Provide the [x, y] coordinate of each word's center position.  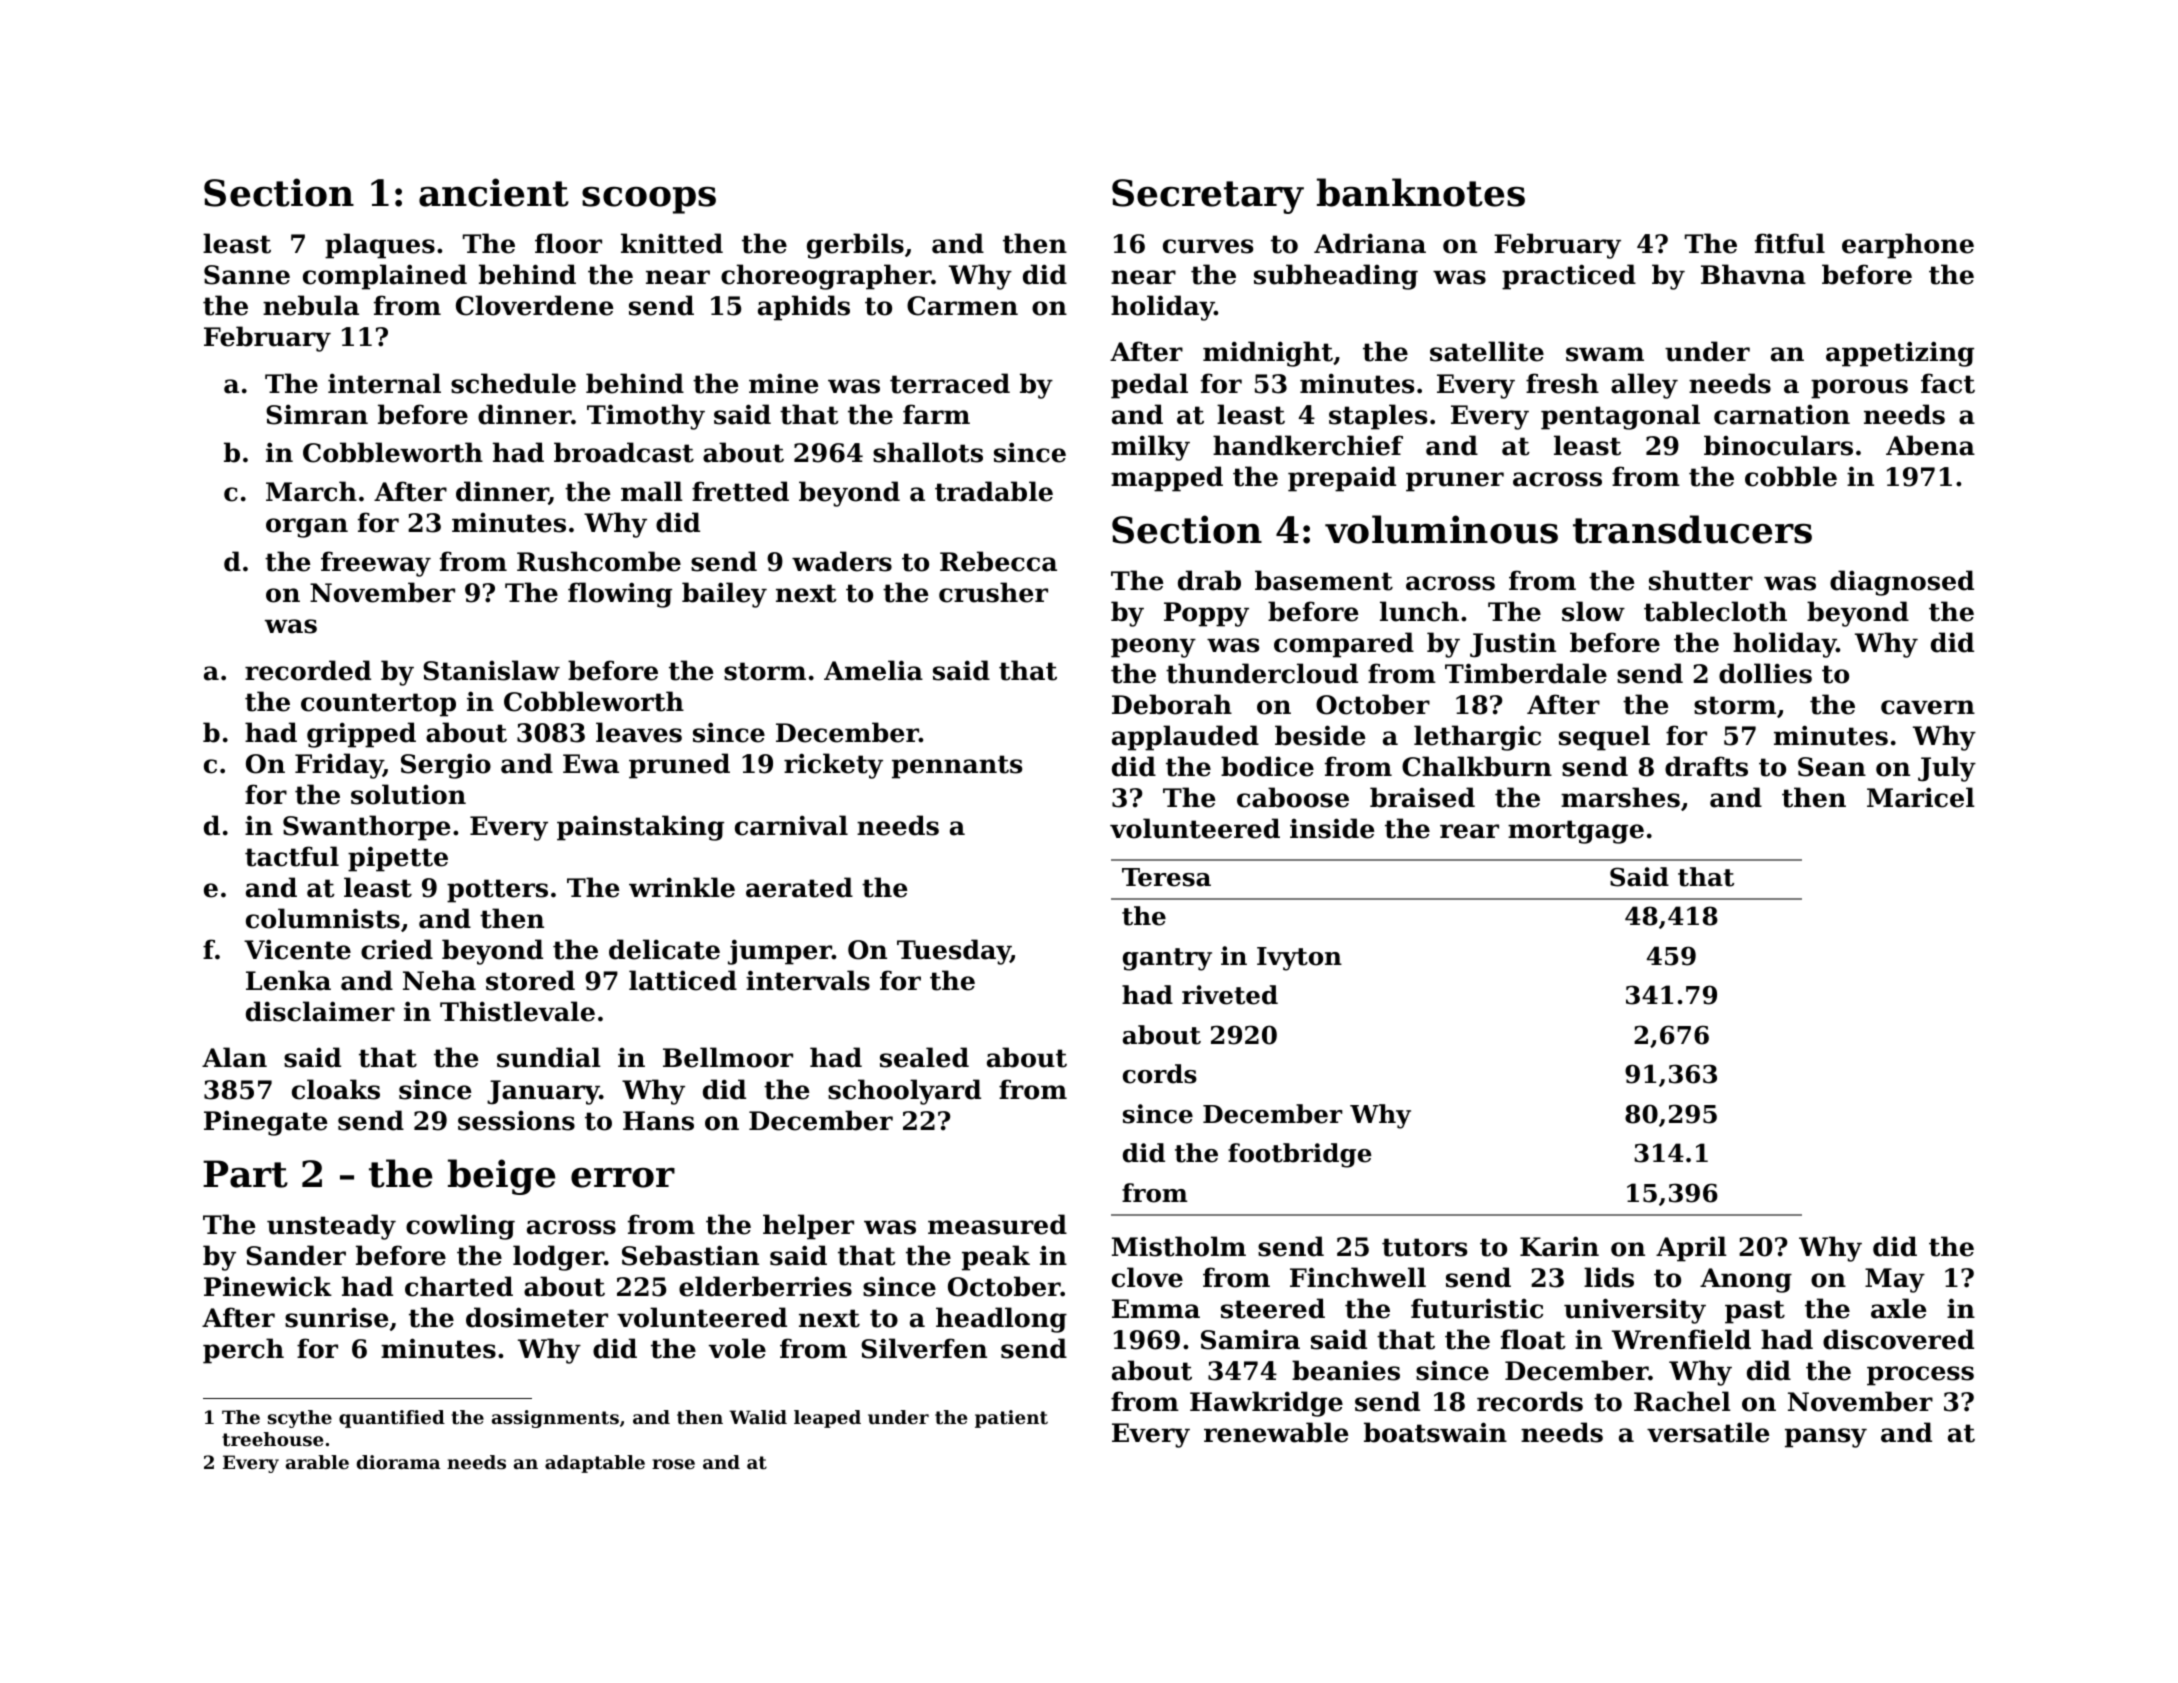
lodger [558, 1258]
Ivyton [1299, 959]
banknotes [1421, 192]
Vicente [297, 949]
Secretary [1208, 196]
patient [1011, 1419]
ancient [494, 192]
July [1947, 769]
